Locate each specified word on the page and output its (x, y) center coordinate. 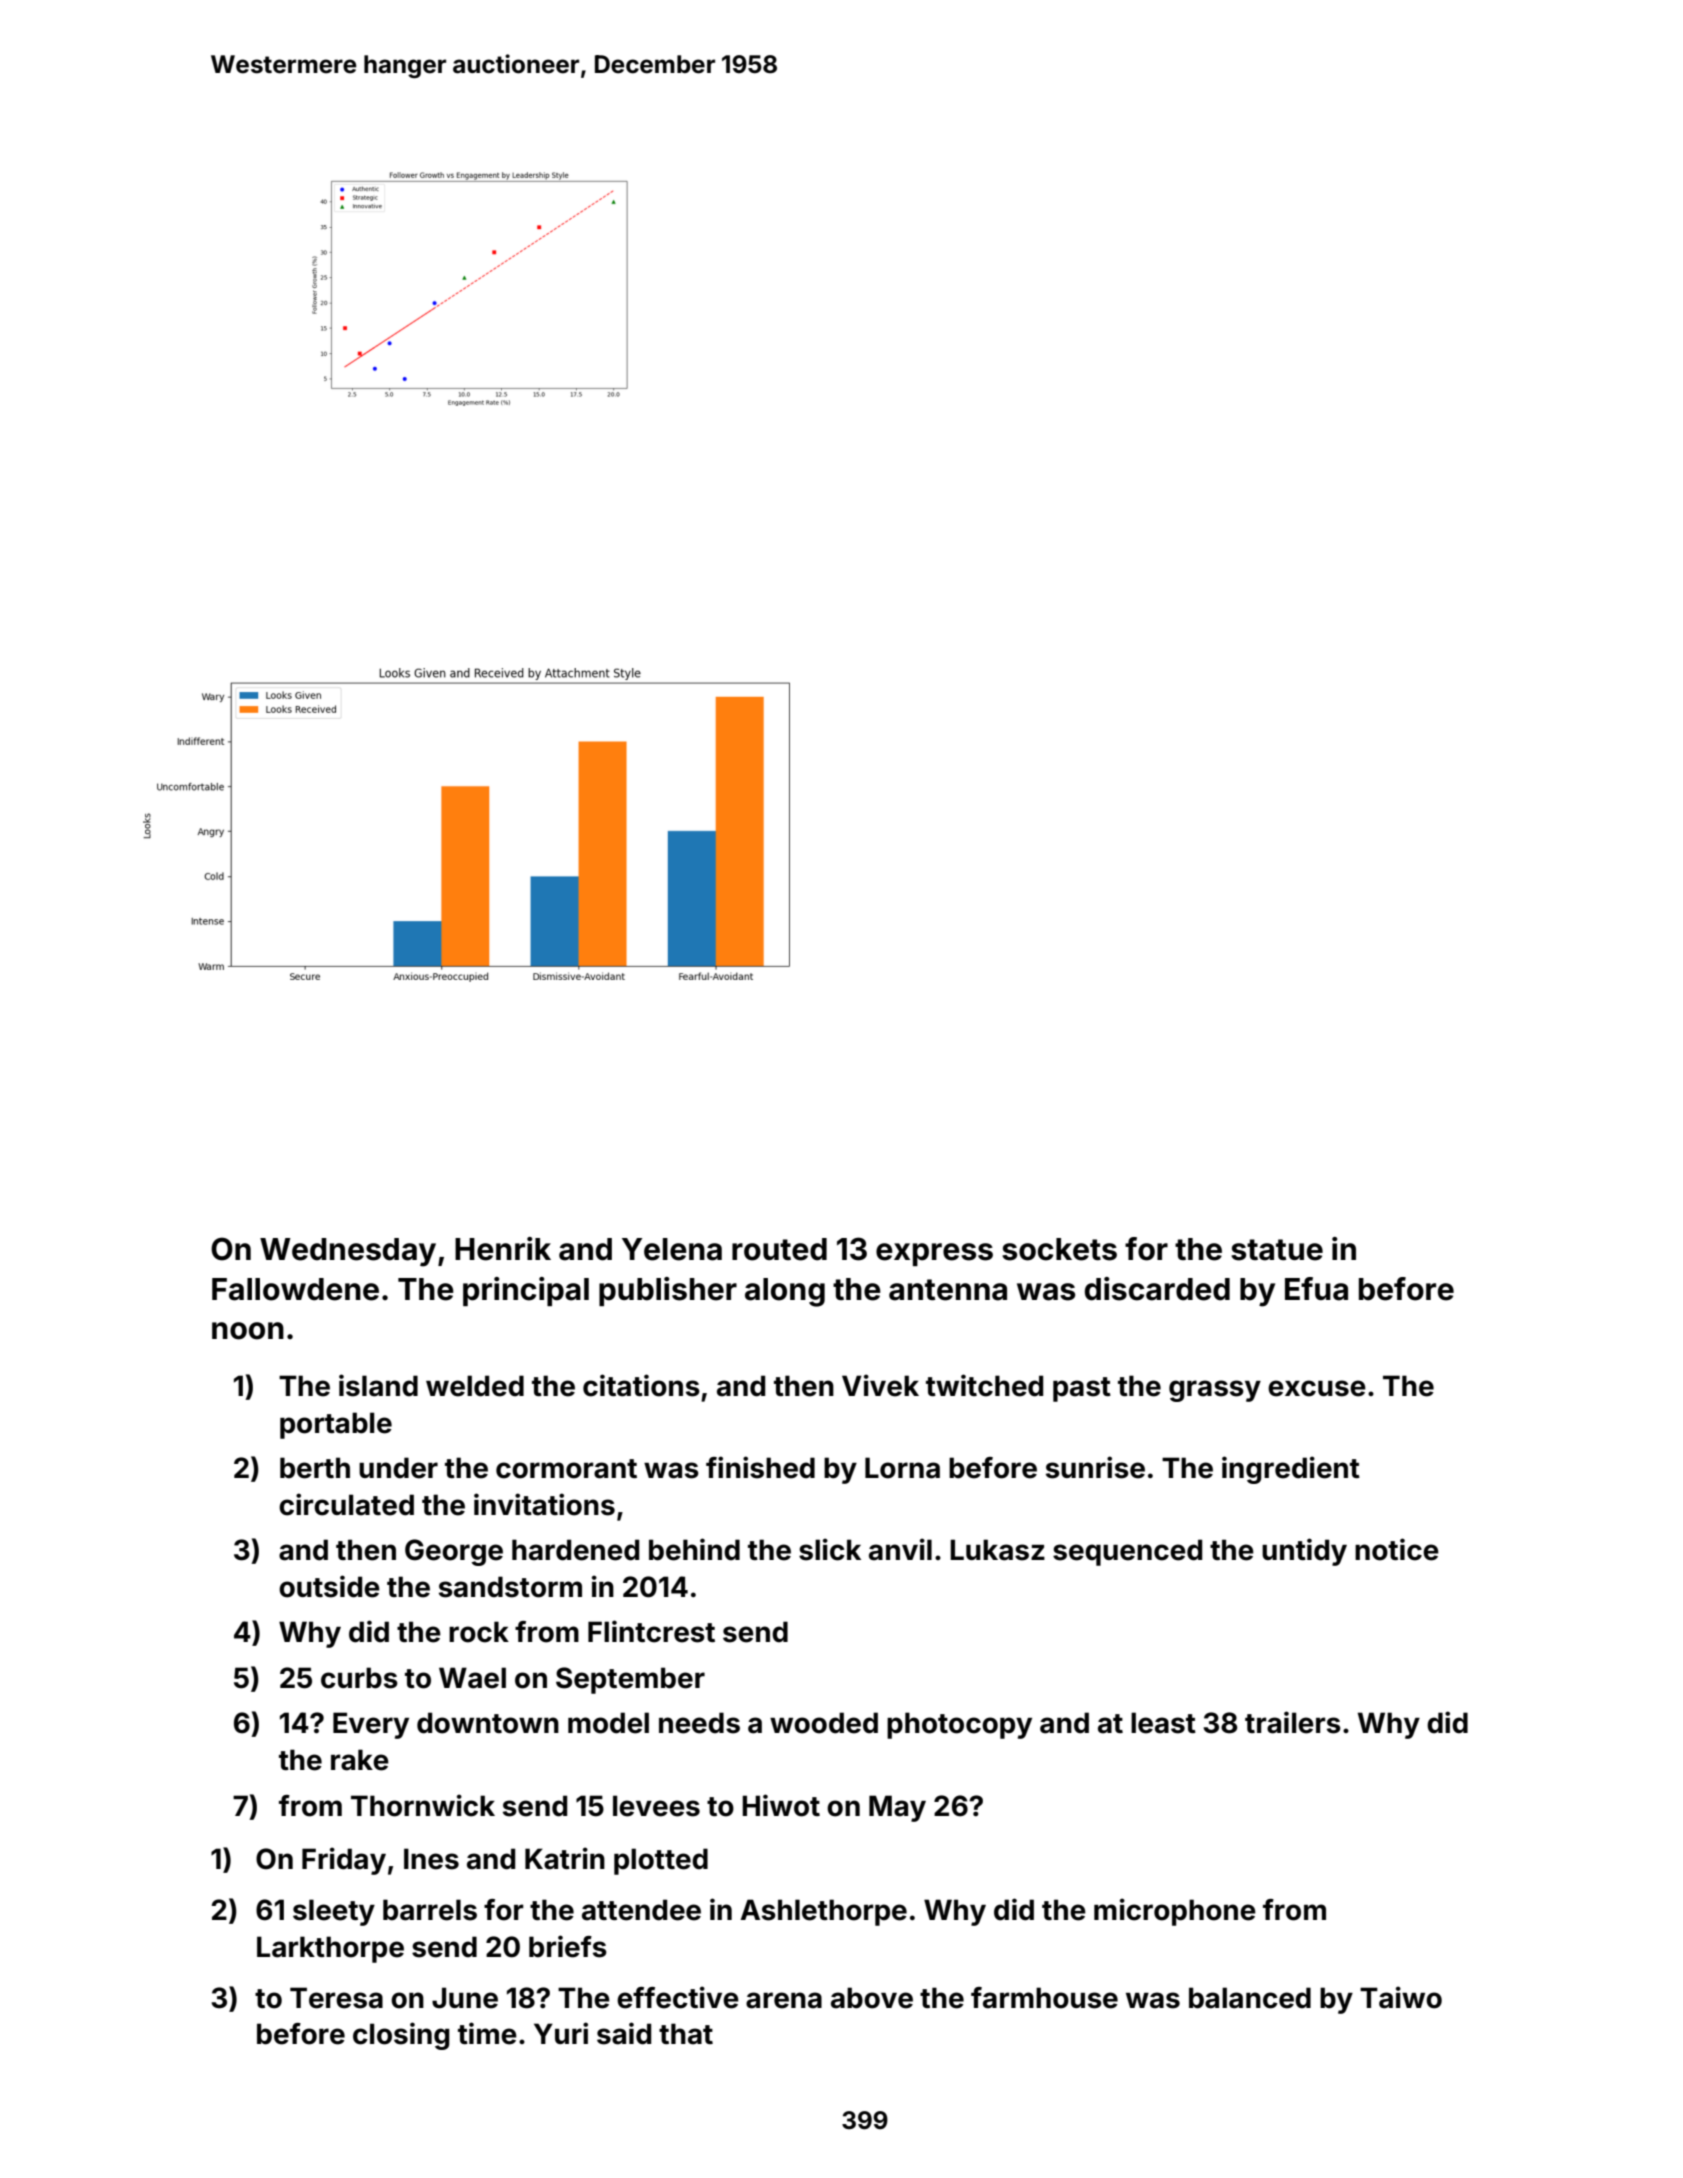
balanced (1250, 1998)
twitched (984, 1385)
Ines (431, 1859)
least (1163, 1723)
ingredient (1291, 1470)
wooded (824, 1723)
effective (678, 1997)
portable (336, 1425)
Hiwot (781, 1805)
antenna (948, 1290)
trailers (1293, 1722)
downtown (488, 1723)
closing (401, 2036)
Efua (1316, 1289)
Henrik (503, 1249)
